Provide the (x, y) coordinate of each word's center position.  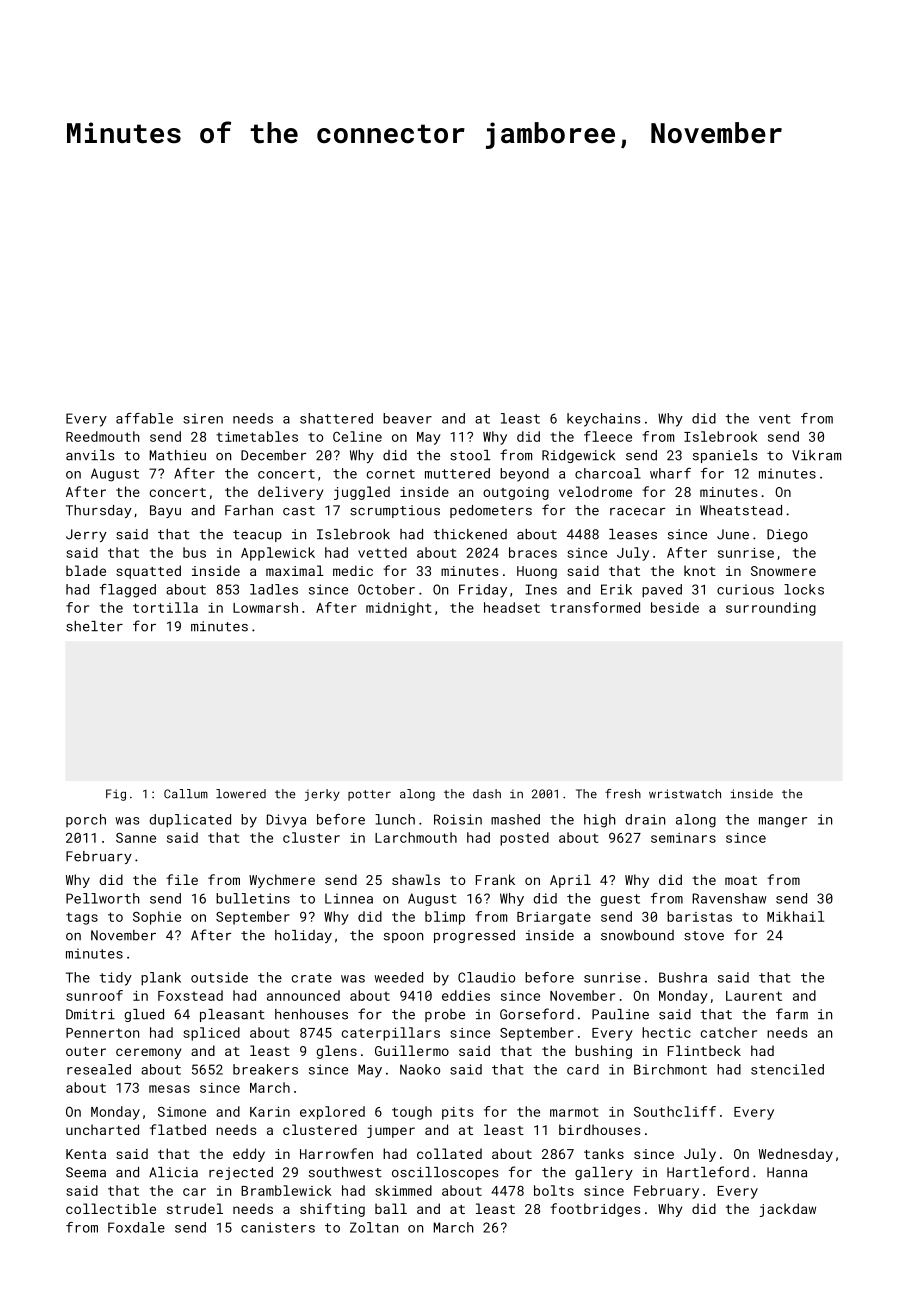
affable (144, 418)
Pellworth (103, 898)
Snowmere (783, 571)
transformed (595, 607)
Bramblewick (286, 1190)
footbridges (595, 1210)
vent (774, 419)
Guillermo (412, 1050)
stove (704, 936)
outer (86, 1051)
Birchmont (670, 1069)
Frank (495, 879)
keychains (604, 420)
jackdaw (788, 1210)
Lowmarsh (265, 607)
